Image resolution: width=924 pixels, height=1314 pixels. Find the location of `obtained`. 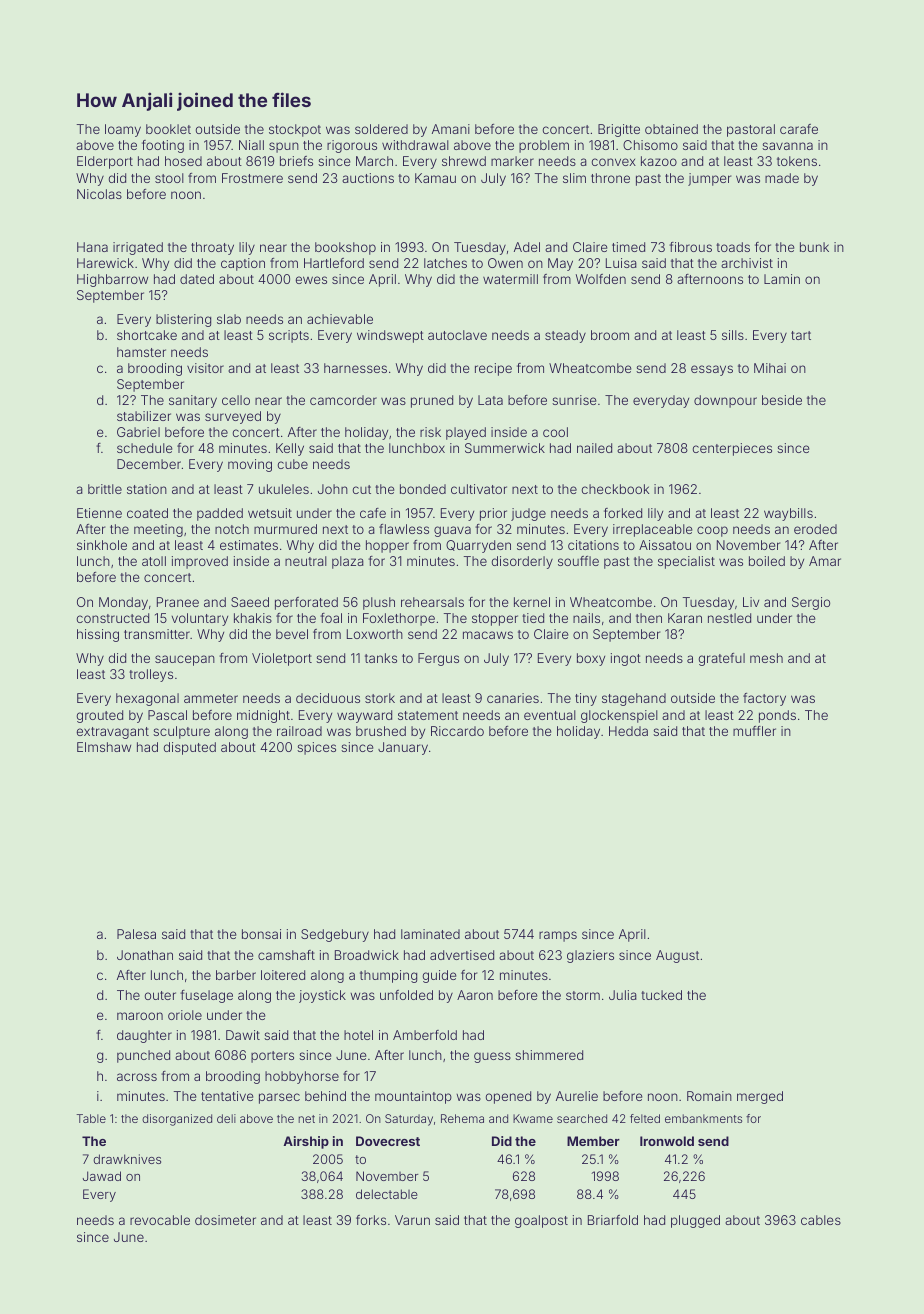

obtained is located at coordinates (671, 129).
